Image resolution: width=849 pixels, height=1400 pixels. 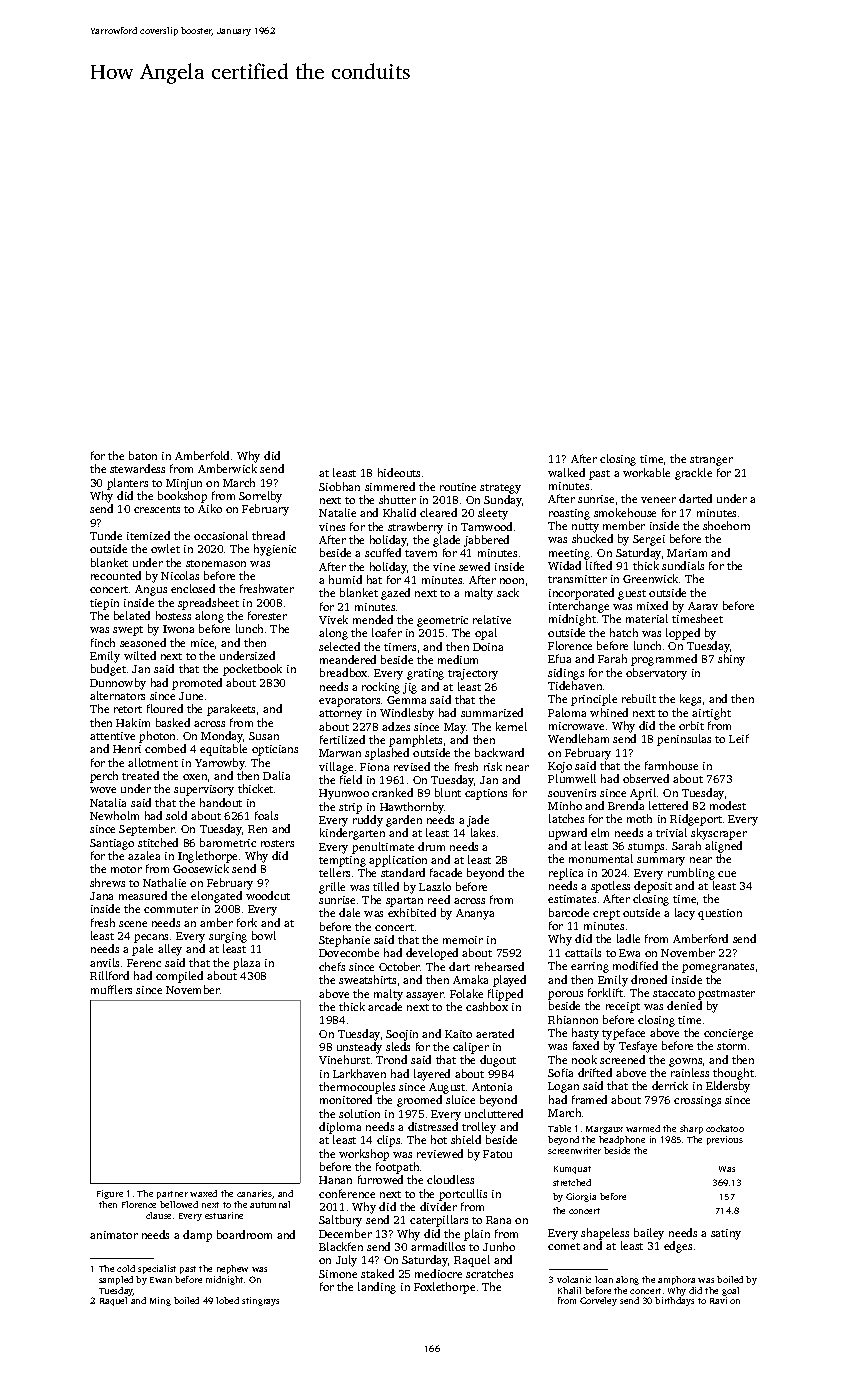 What do you see at coordinates (726, 995) in the screenshot?
I see `postmaster` at bounding box center [726, 995].
